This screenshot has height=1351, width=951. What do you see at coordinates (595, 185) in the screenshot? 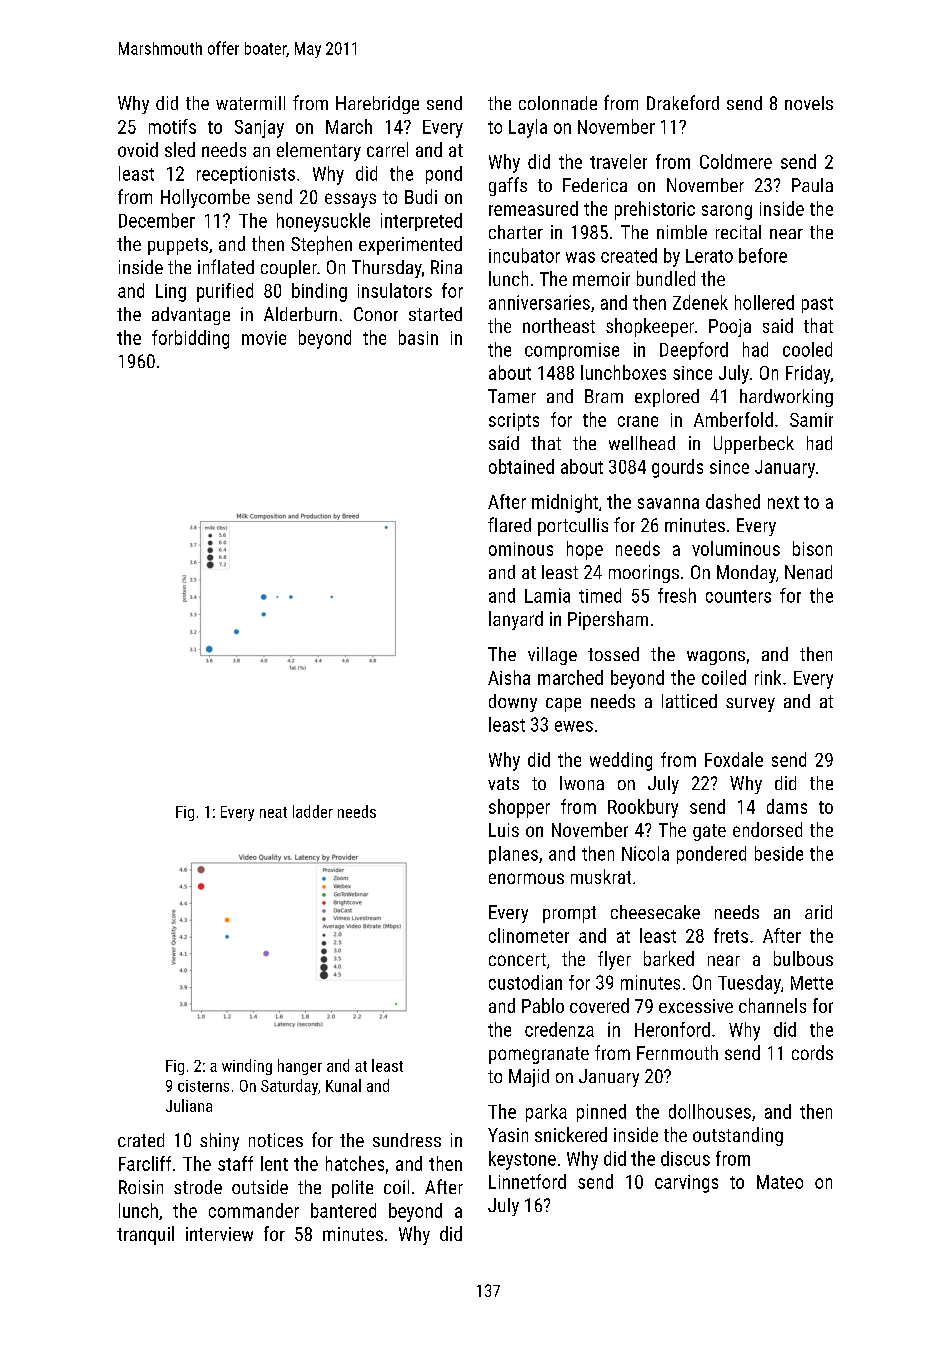
I see `Federica` at bounding box center [595, 185].
